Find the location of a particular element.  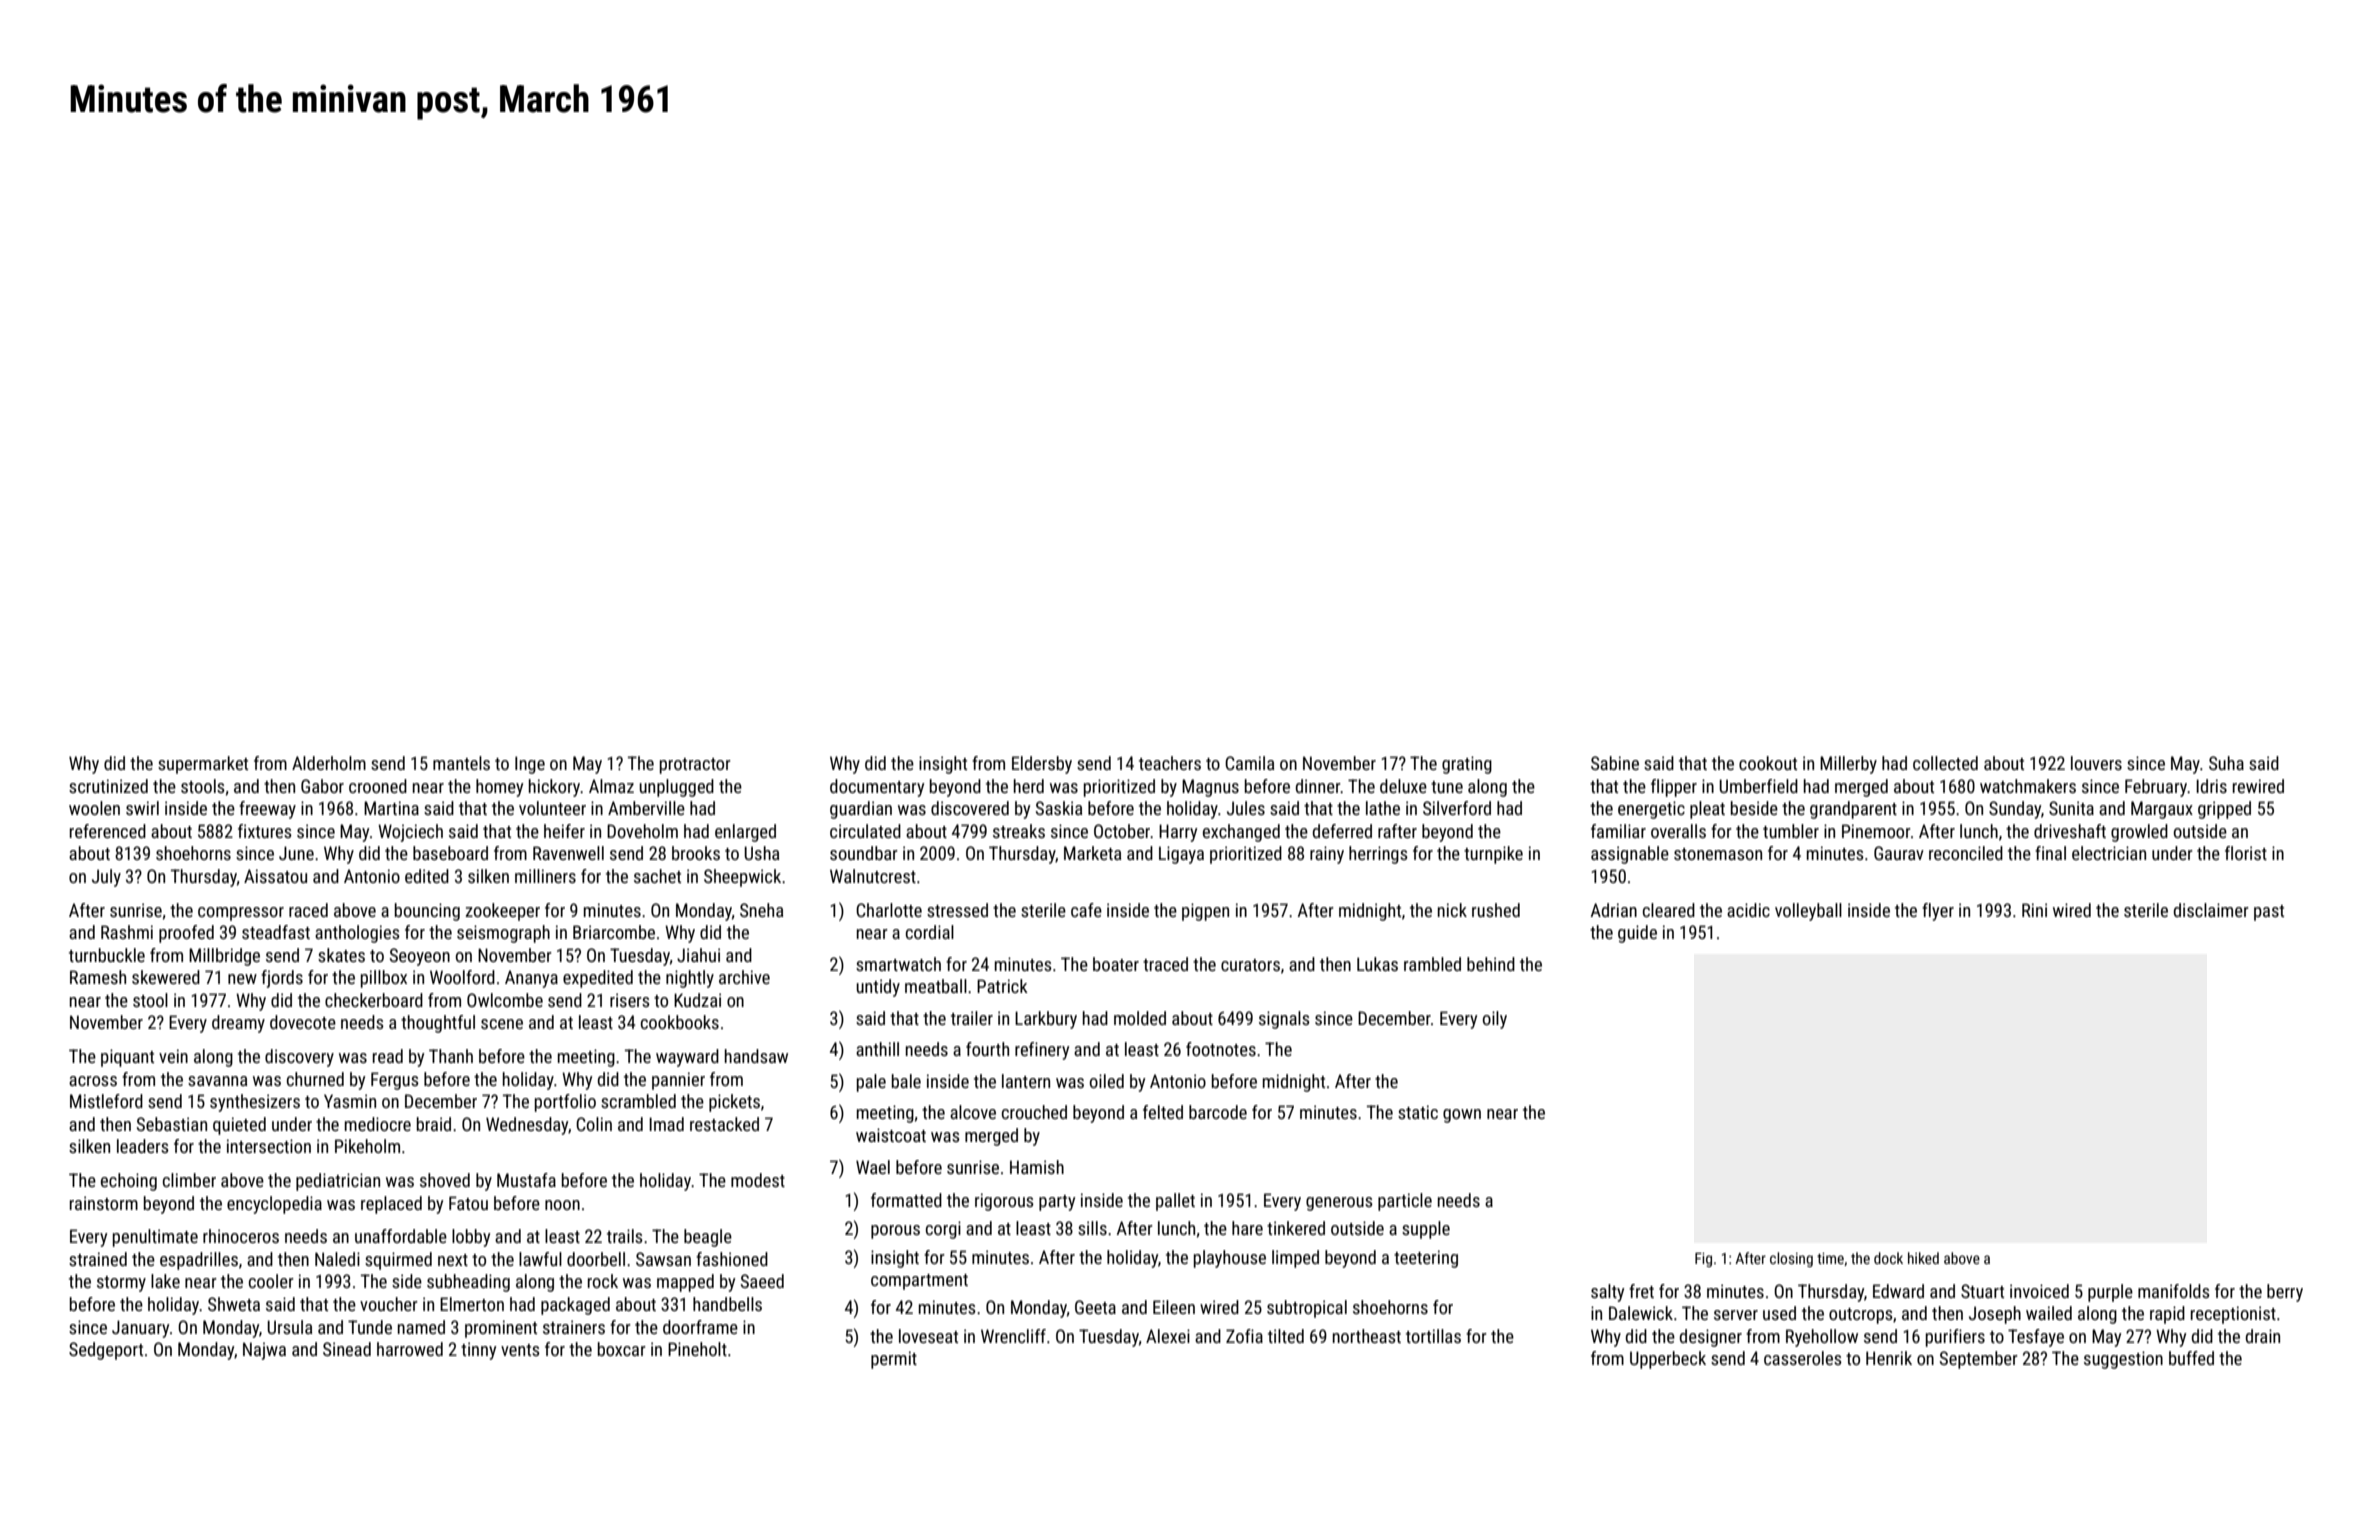

fixtures is located at coordinates (265, 831).
